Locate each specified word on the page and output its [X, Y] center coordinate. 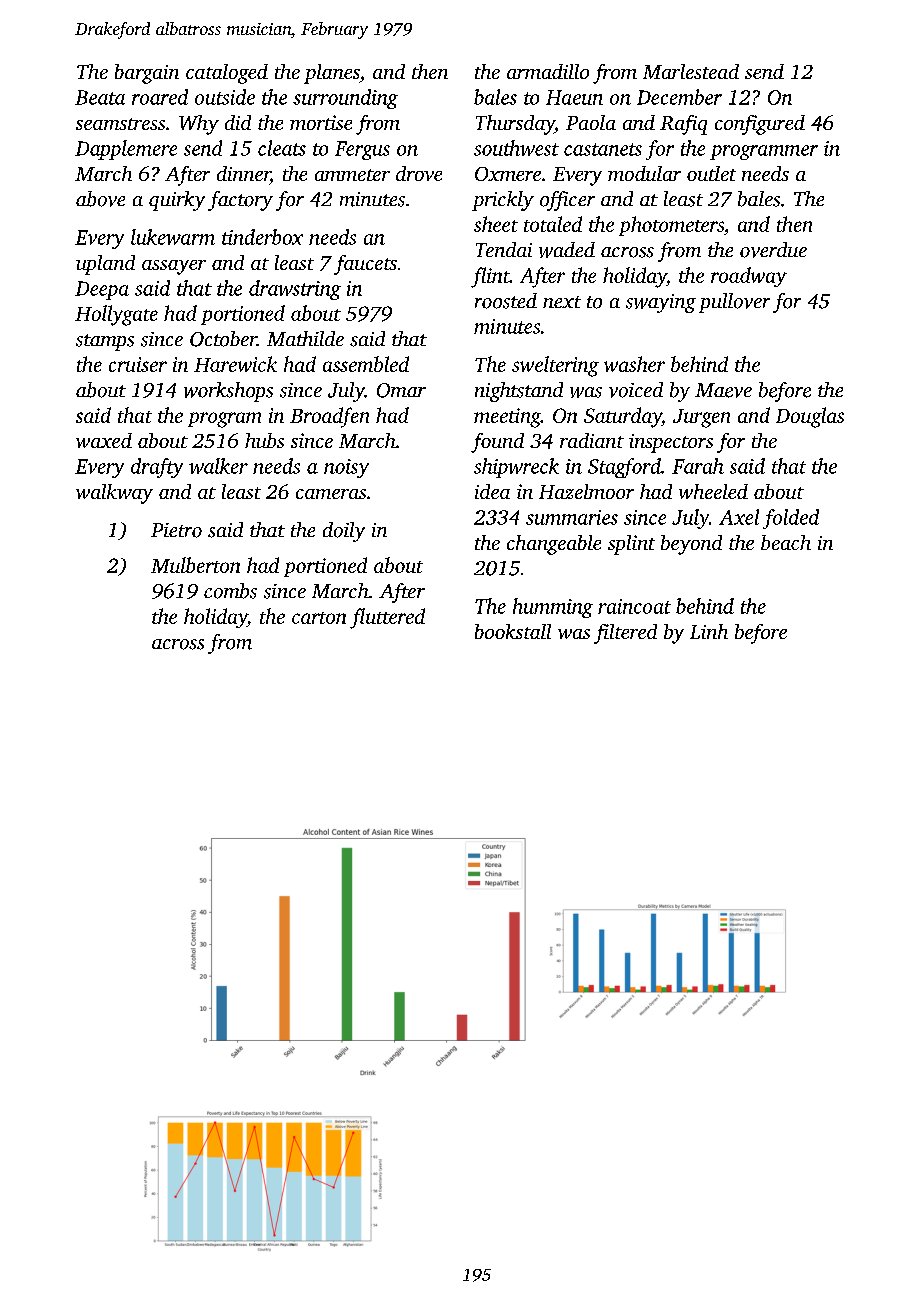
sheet [496, 224]
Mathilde [305, 338]
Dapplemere [126, 150]
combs [230, 591]
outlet [711, 173]
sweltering [555, 366]
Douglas [810, 417]
